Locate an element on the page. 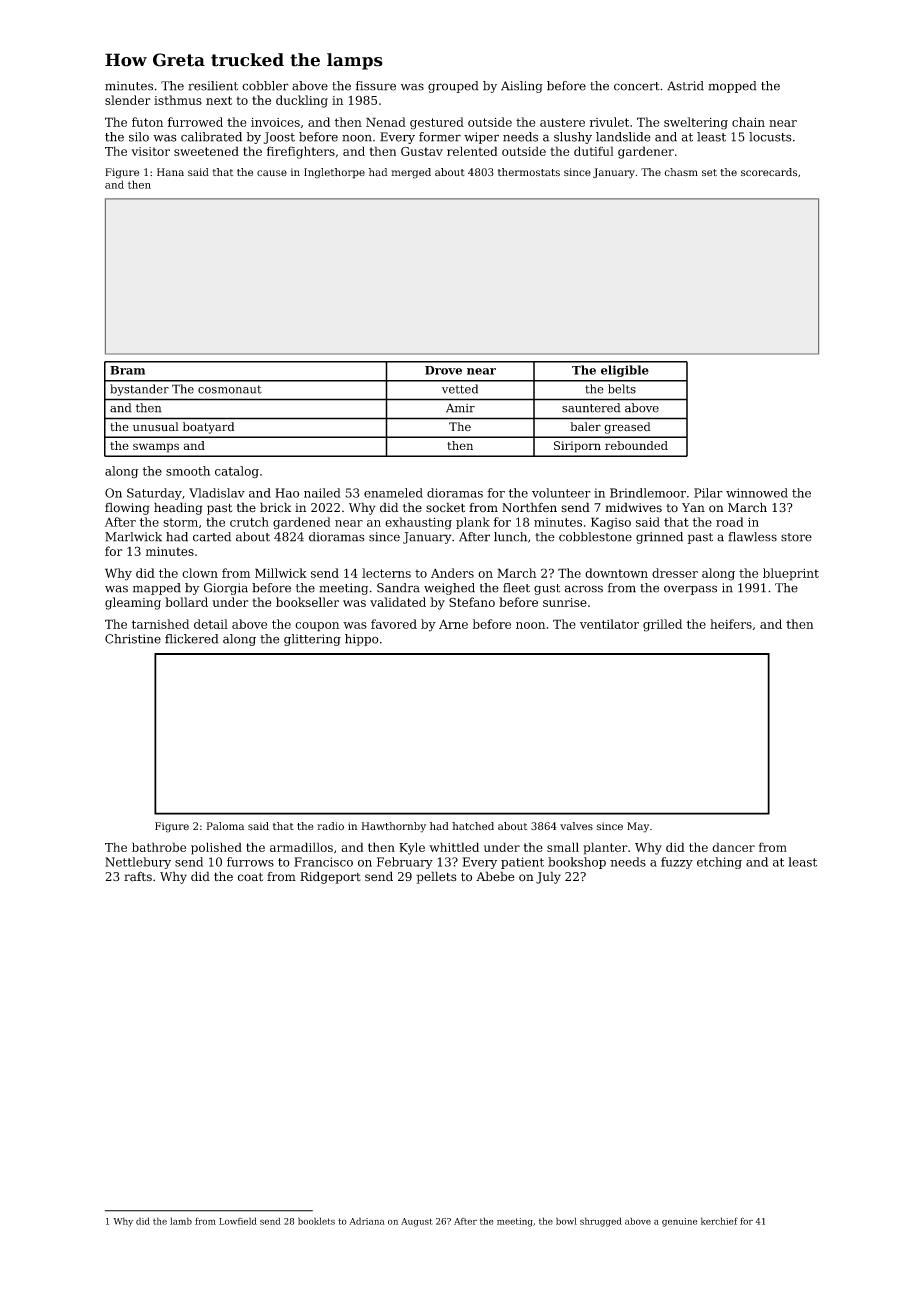  etching is located at coordinates (719, 863).
